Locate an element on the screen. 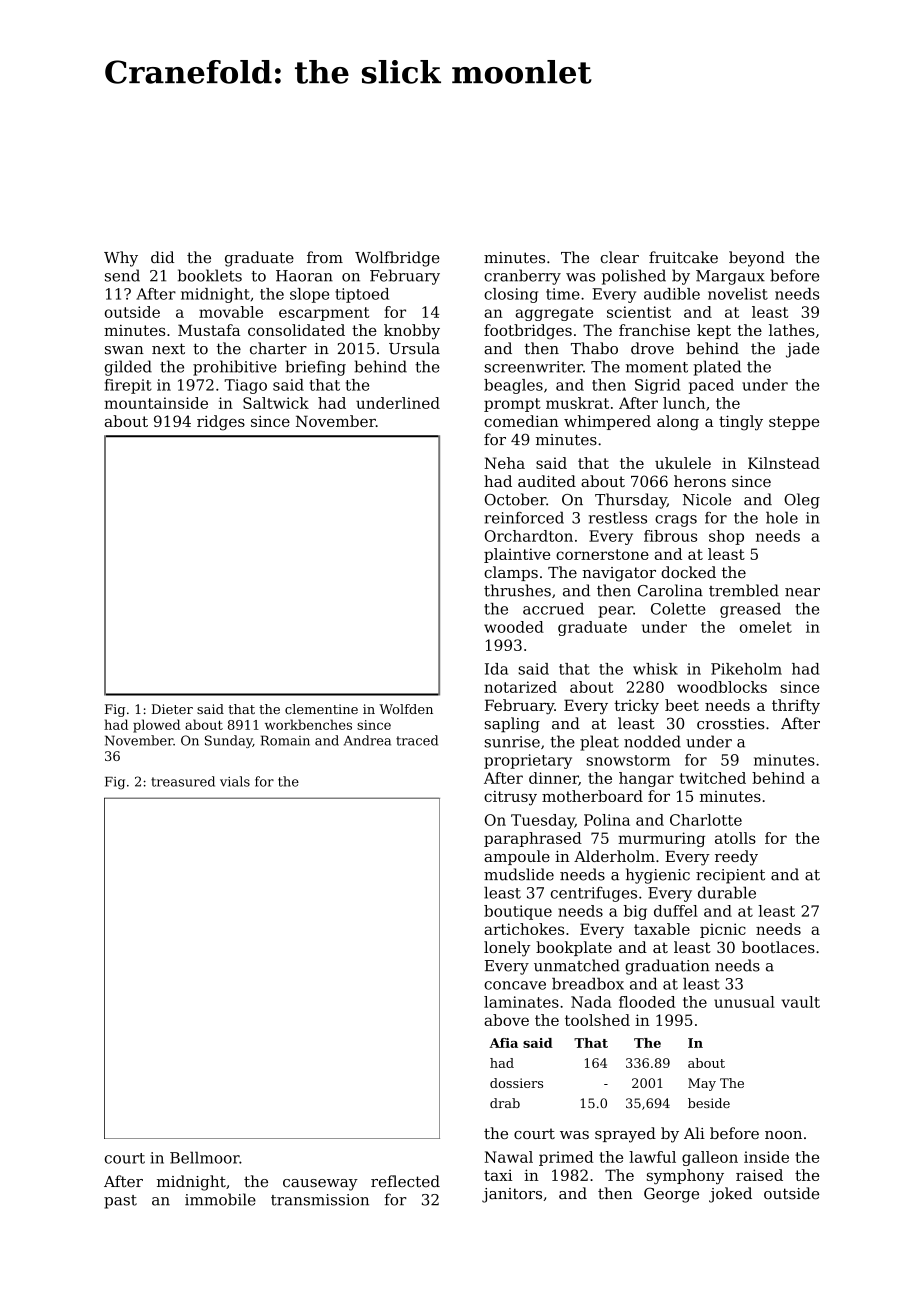  laminates is located at coordinates (521, 1002).
